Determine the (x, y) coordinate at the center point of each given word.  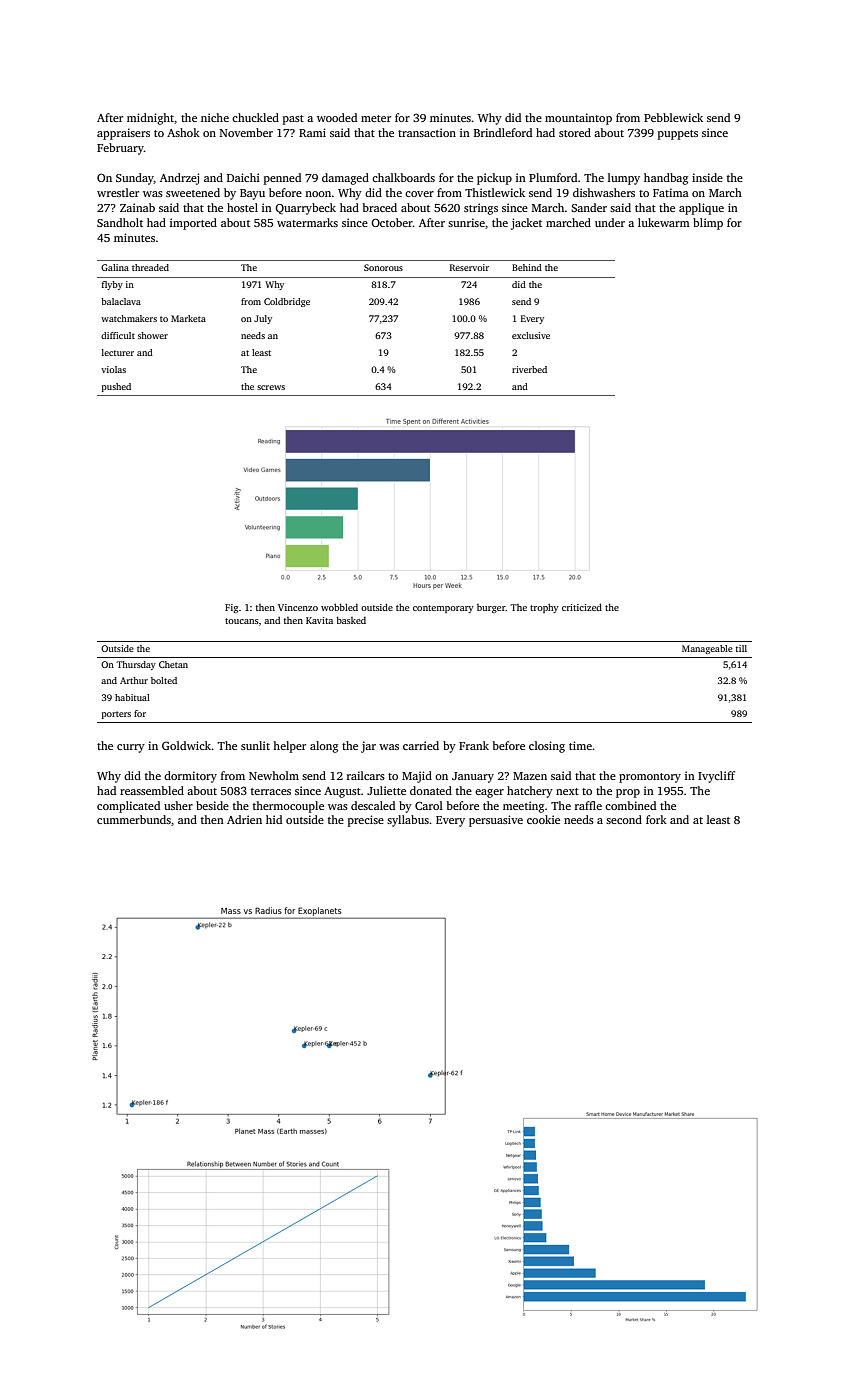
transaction (427, 132)
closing (547, 747)
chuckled (255, 117)
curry (131, 748)
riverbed (529, 369)
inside (707, 177)
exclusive (531, 335)
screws (271, 387)
